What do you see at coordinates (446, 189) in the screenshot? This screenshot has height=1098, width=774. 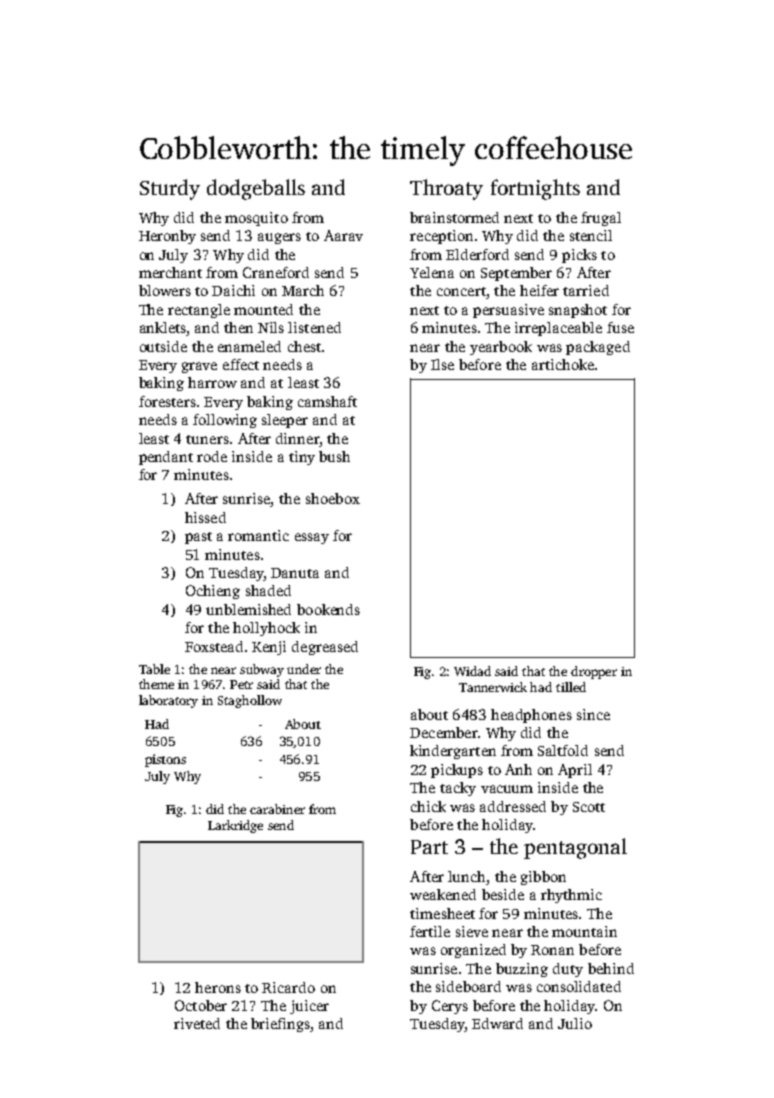 I see `Throaty` at bounding box center [446, 189].
